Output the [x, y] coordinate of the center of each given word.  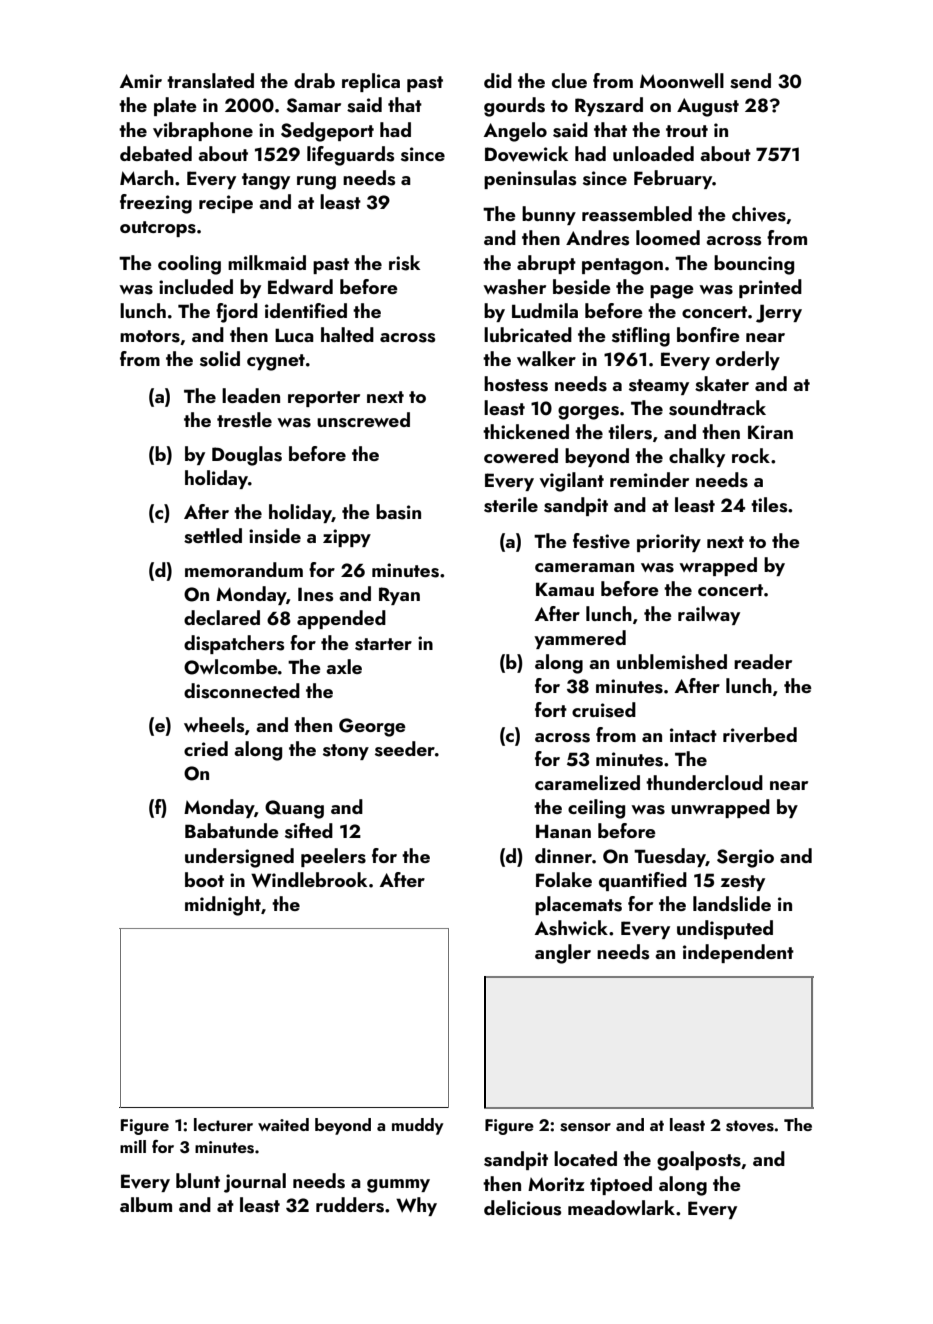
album [146, 1204]
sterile [511, 505]
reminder [649, 479]
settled [213, 536]
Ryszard [609, 106]
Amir [141, 81]
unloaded [653, 153]
